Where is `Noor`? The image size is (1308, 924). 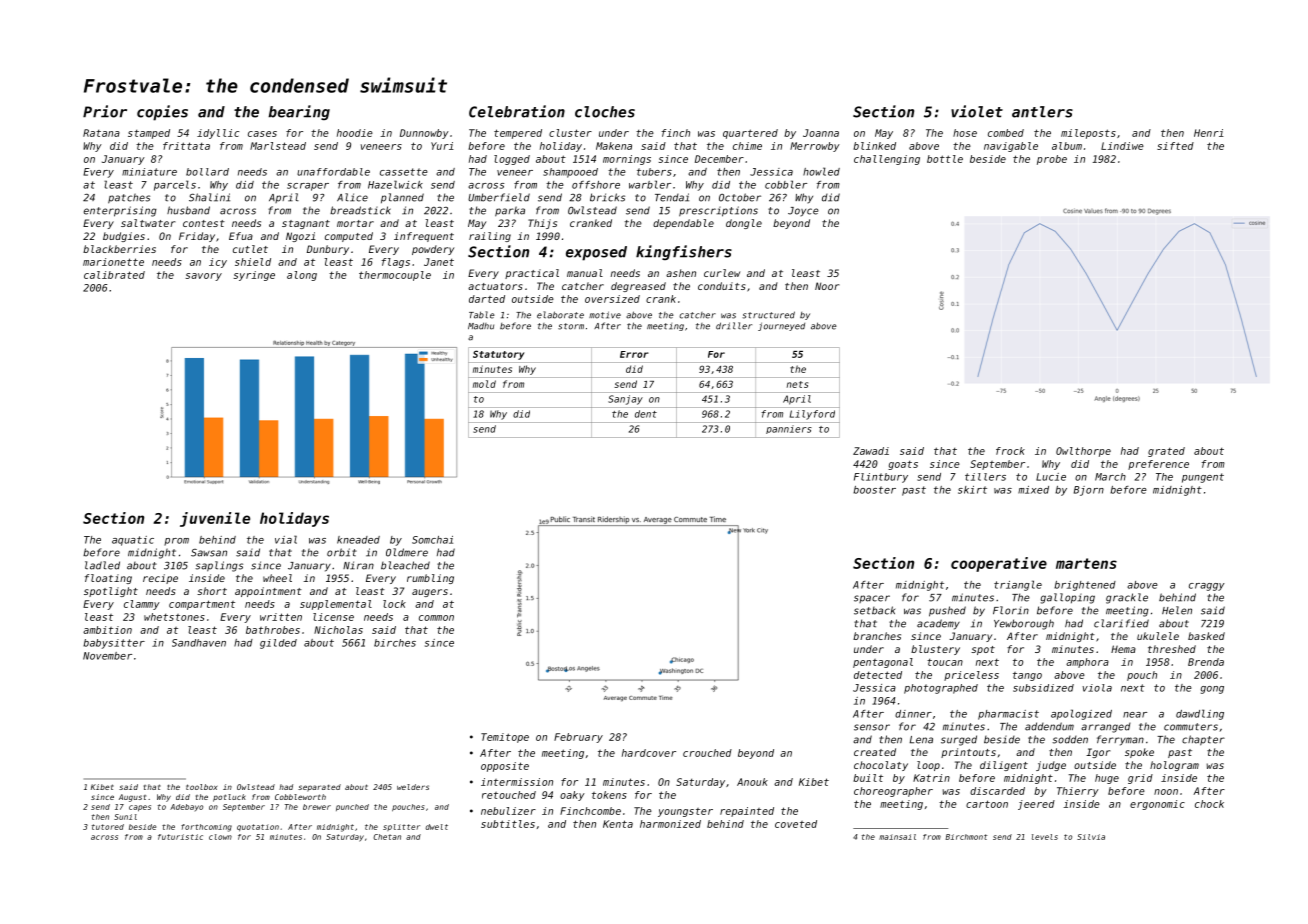
Noor is located at coordinates (827, 286).
